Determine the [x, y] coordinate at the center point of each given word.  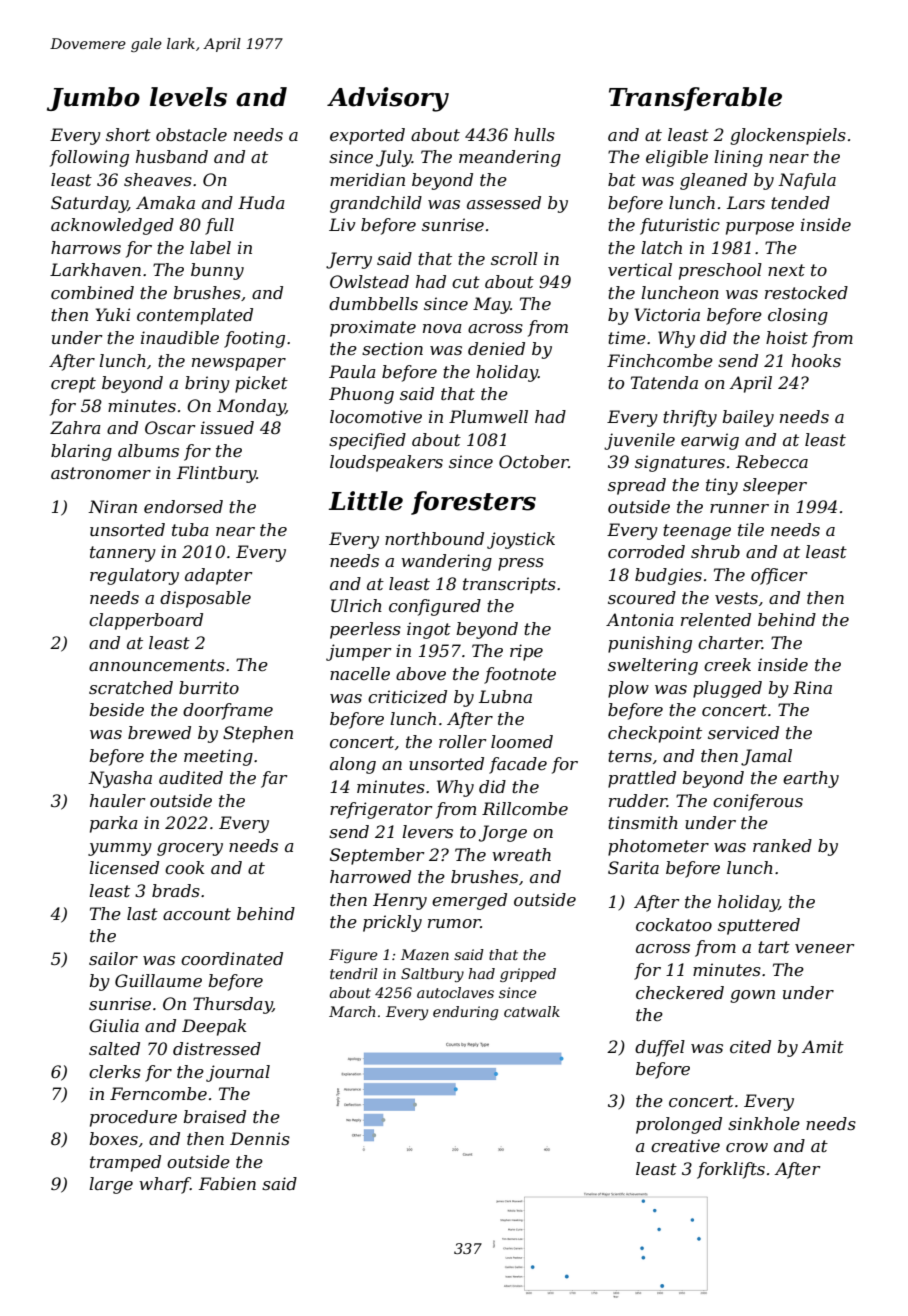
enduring [465, 1013]
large [111, 1185]
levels [188, 97]
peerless [365, 630]
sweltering [653, 666]
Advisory [388, 99]
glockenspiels [788, 136]
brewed [159, 732]
